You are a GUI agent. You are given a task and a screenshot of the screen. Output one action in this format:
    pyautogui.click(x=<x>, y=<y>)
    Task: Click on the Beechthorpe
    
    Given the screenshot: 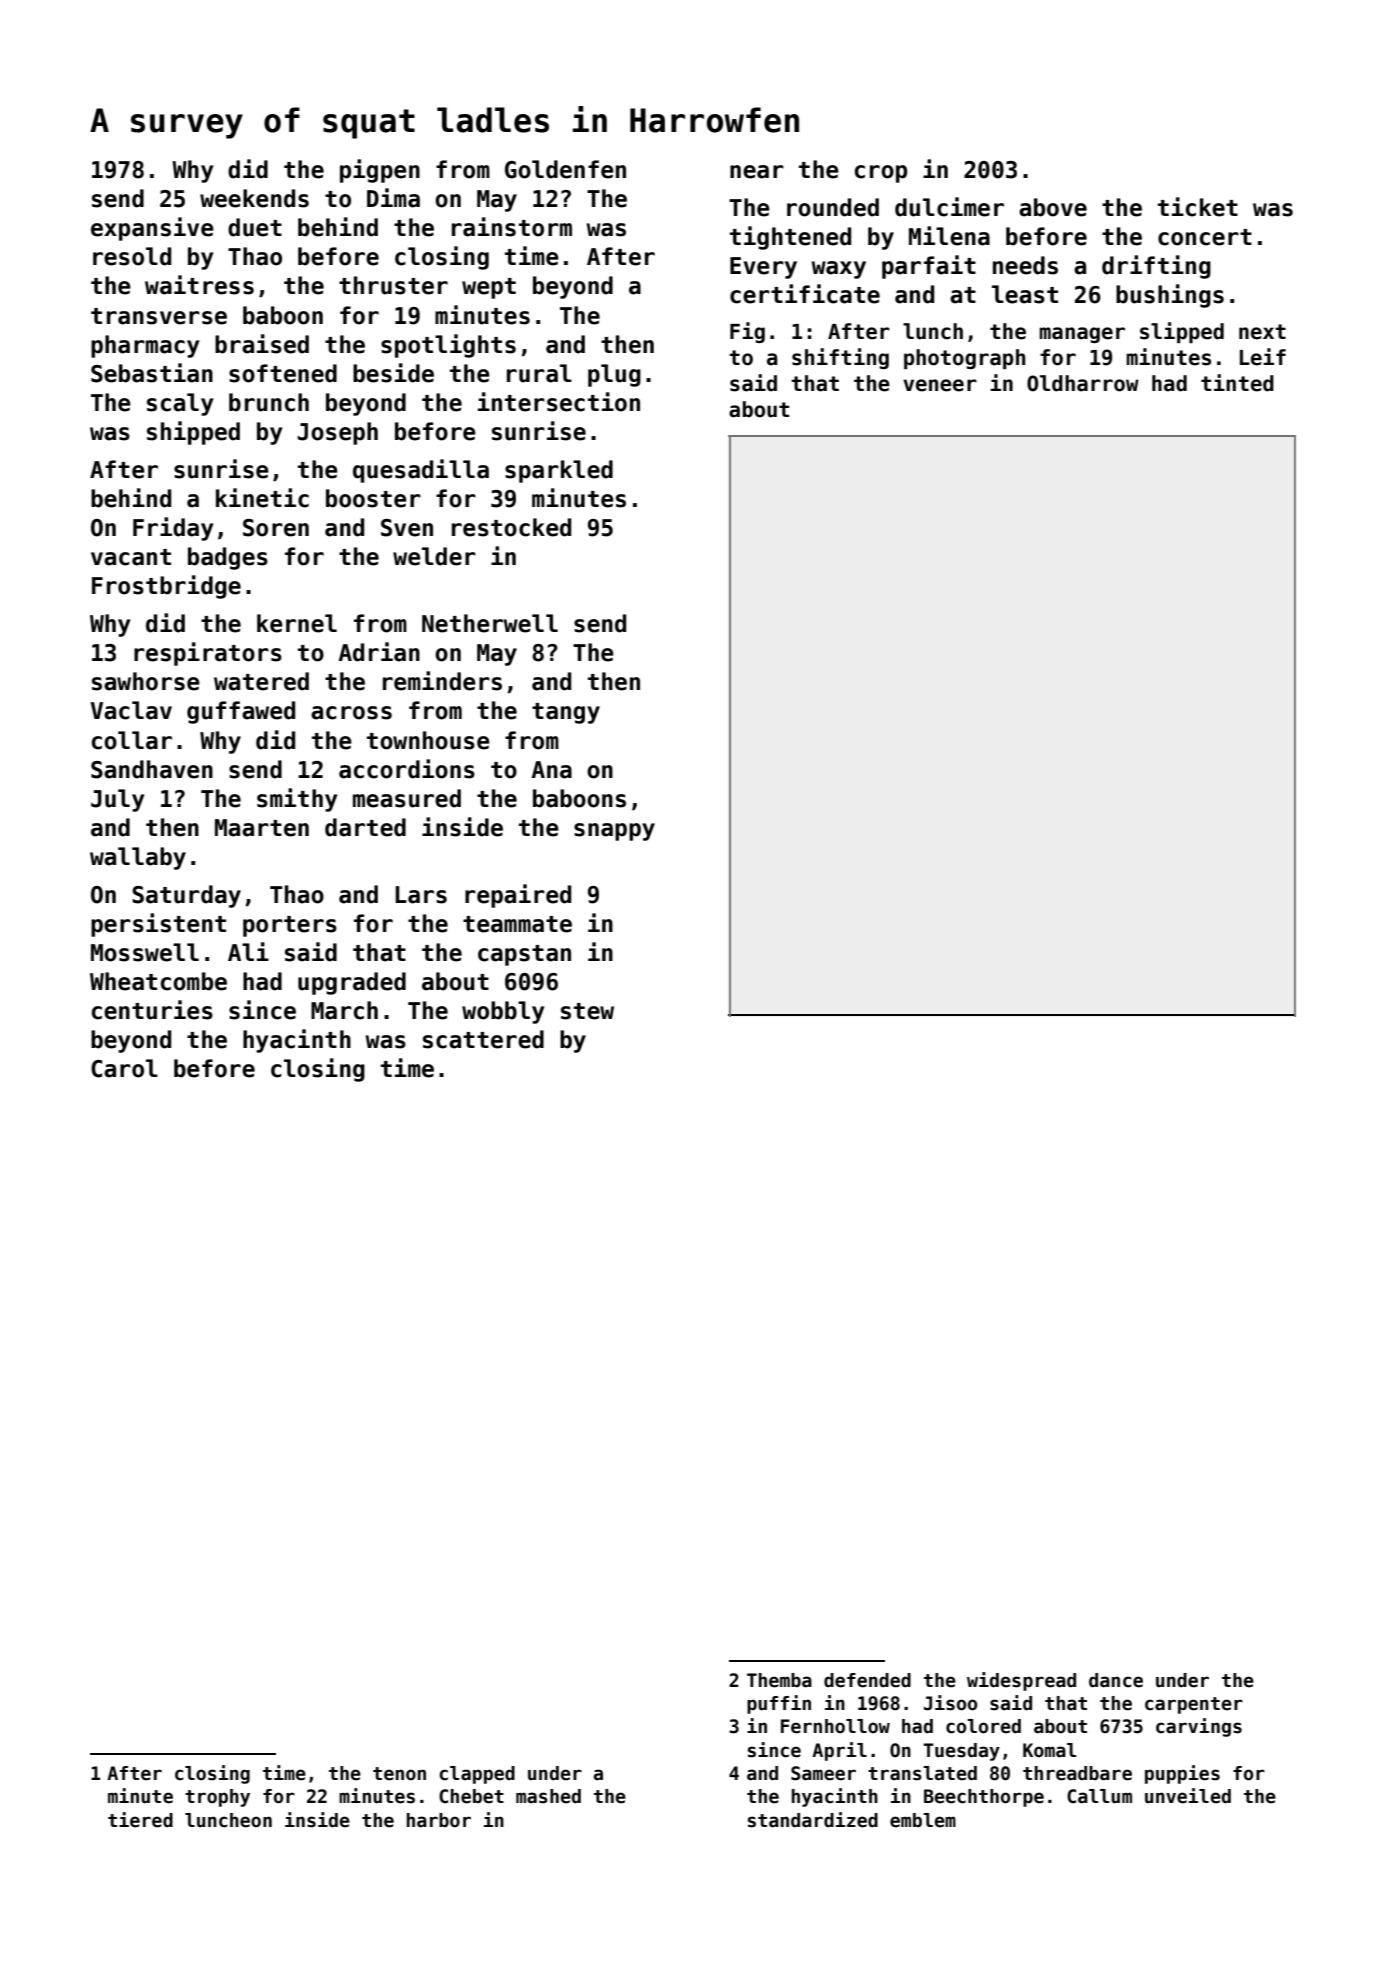 What is the action you would take?
    pyautogui.click(x=984, y=1798)
